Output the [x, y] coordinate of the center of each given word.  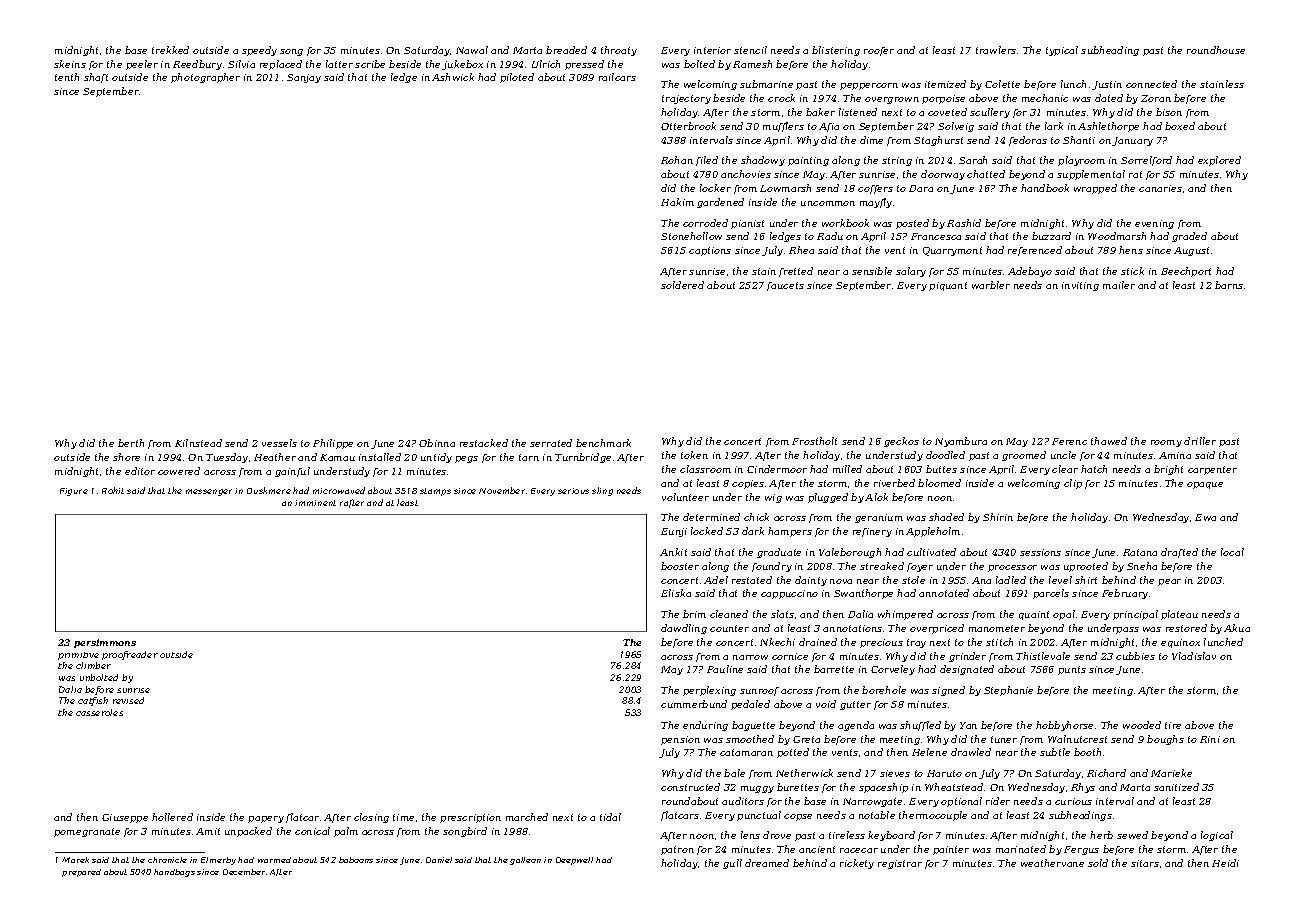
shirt [1086, 580]
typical [1062, 51]
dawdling [684, 629]
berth [131, 443]
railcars [617, 77]
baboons [356, 860]
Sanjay [304, 78]
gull [732, 864]
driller [1200, 441]
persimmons [105, 643]
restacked [484, 443]
